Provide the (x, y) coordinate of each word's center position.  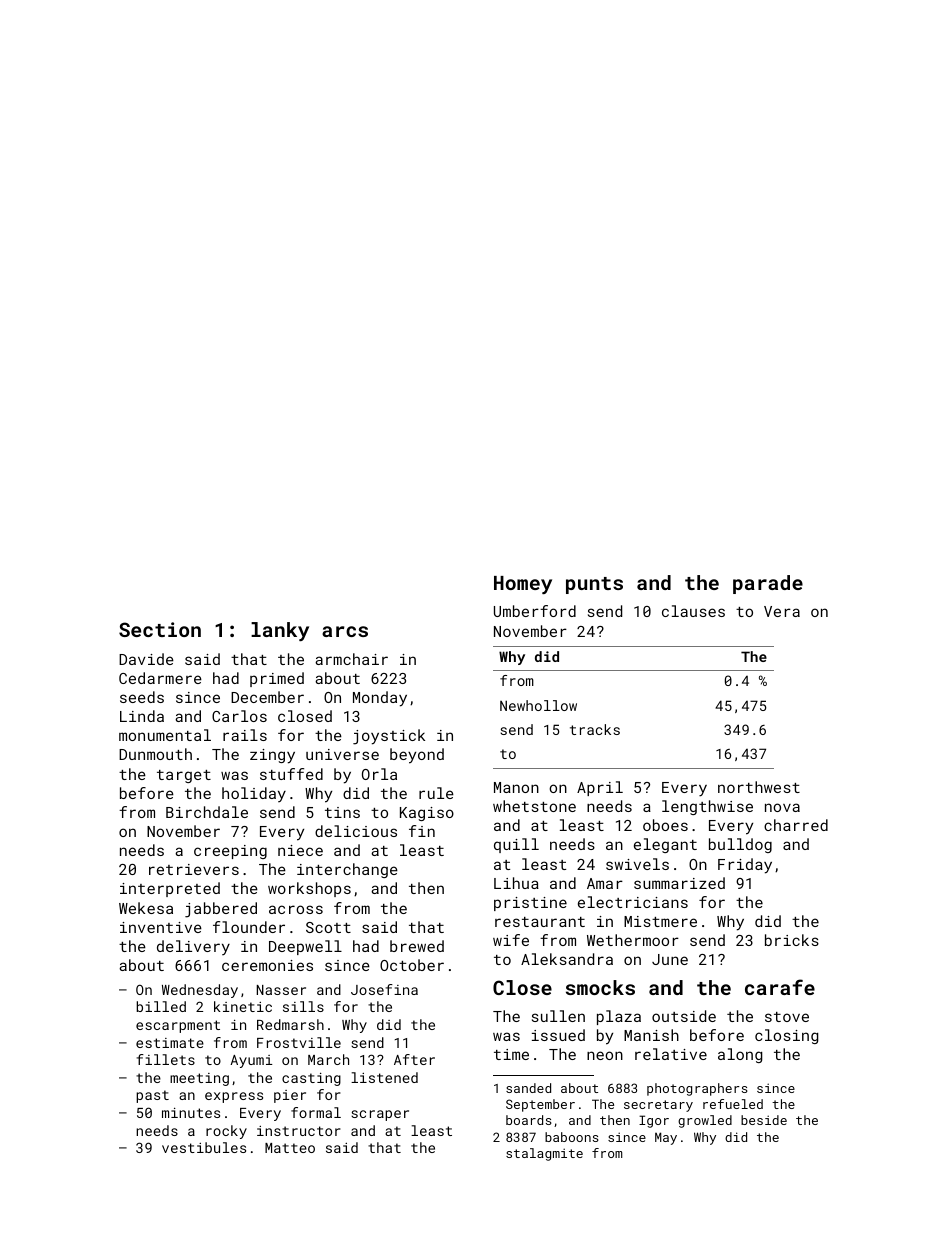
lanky (280, 631)
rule (436, 793)
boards (529, 1120)
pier (290, 1096)
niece (300, 850)
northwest (759, 787)
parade (768, 584)
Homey (523, 585)
